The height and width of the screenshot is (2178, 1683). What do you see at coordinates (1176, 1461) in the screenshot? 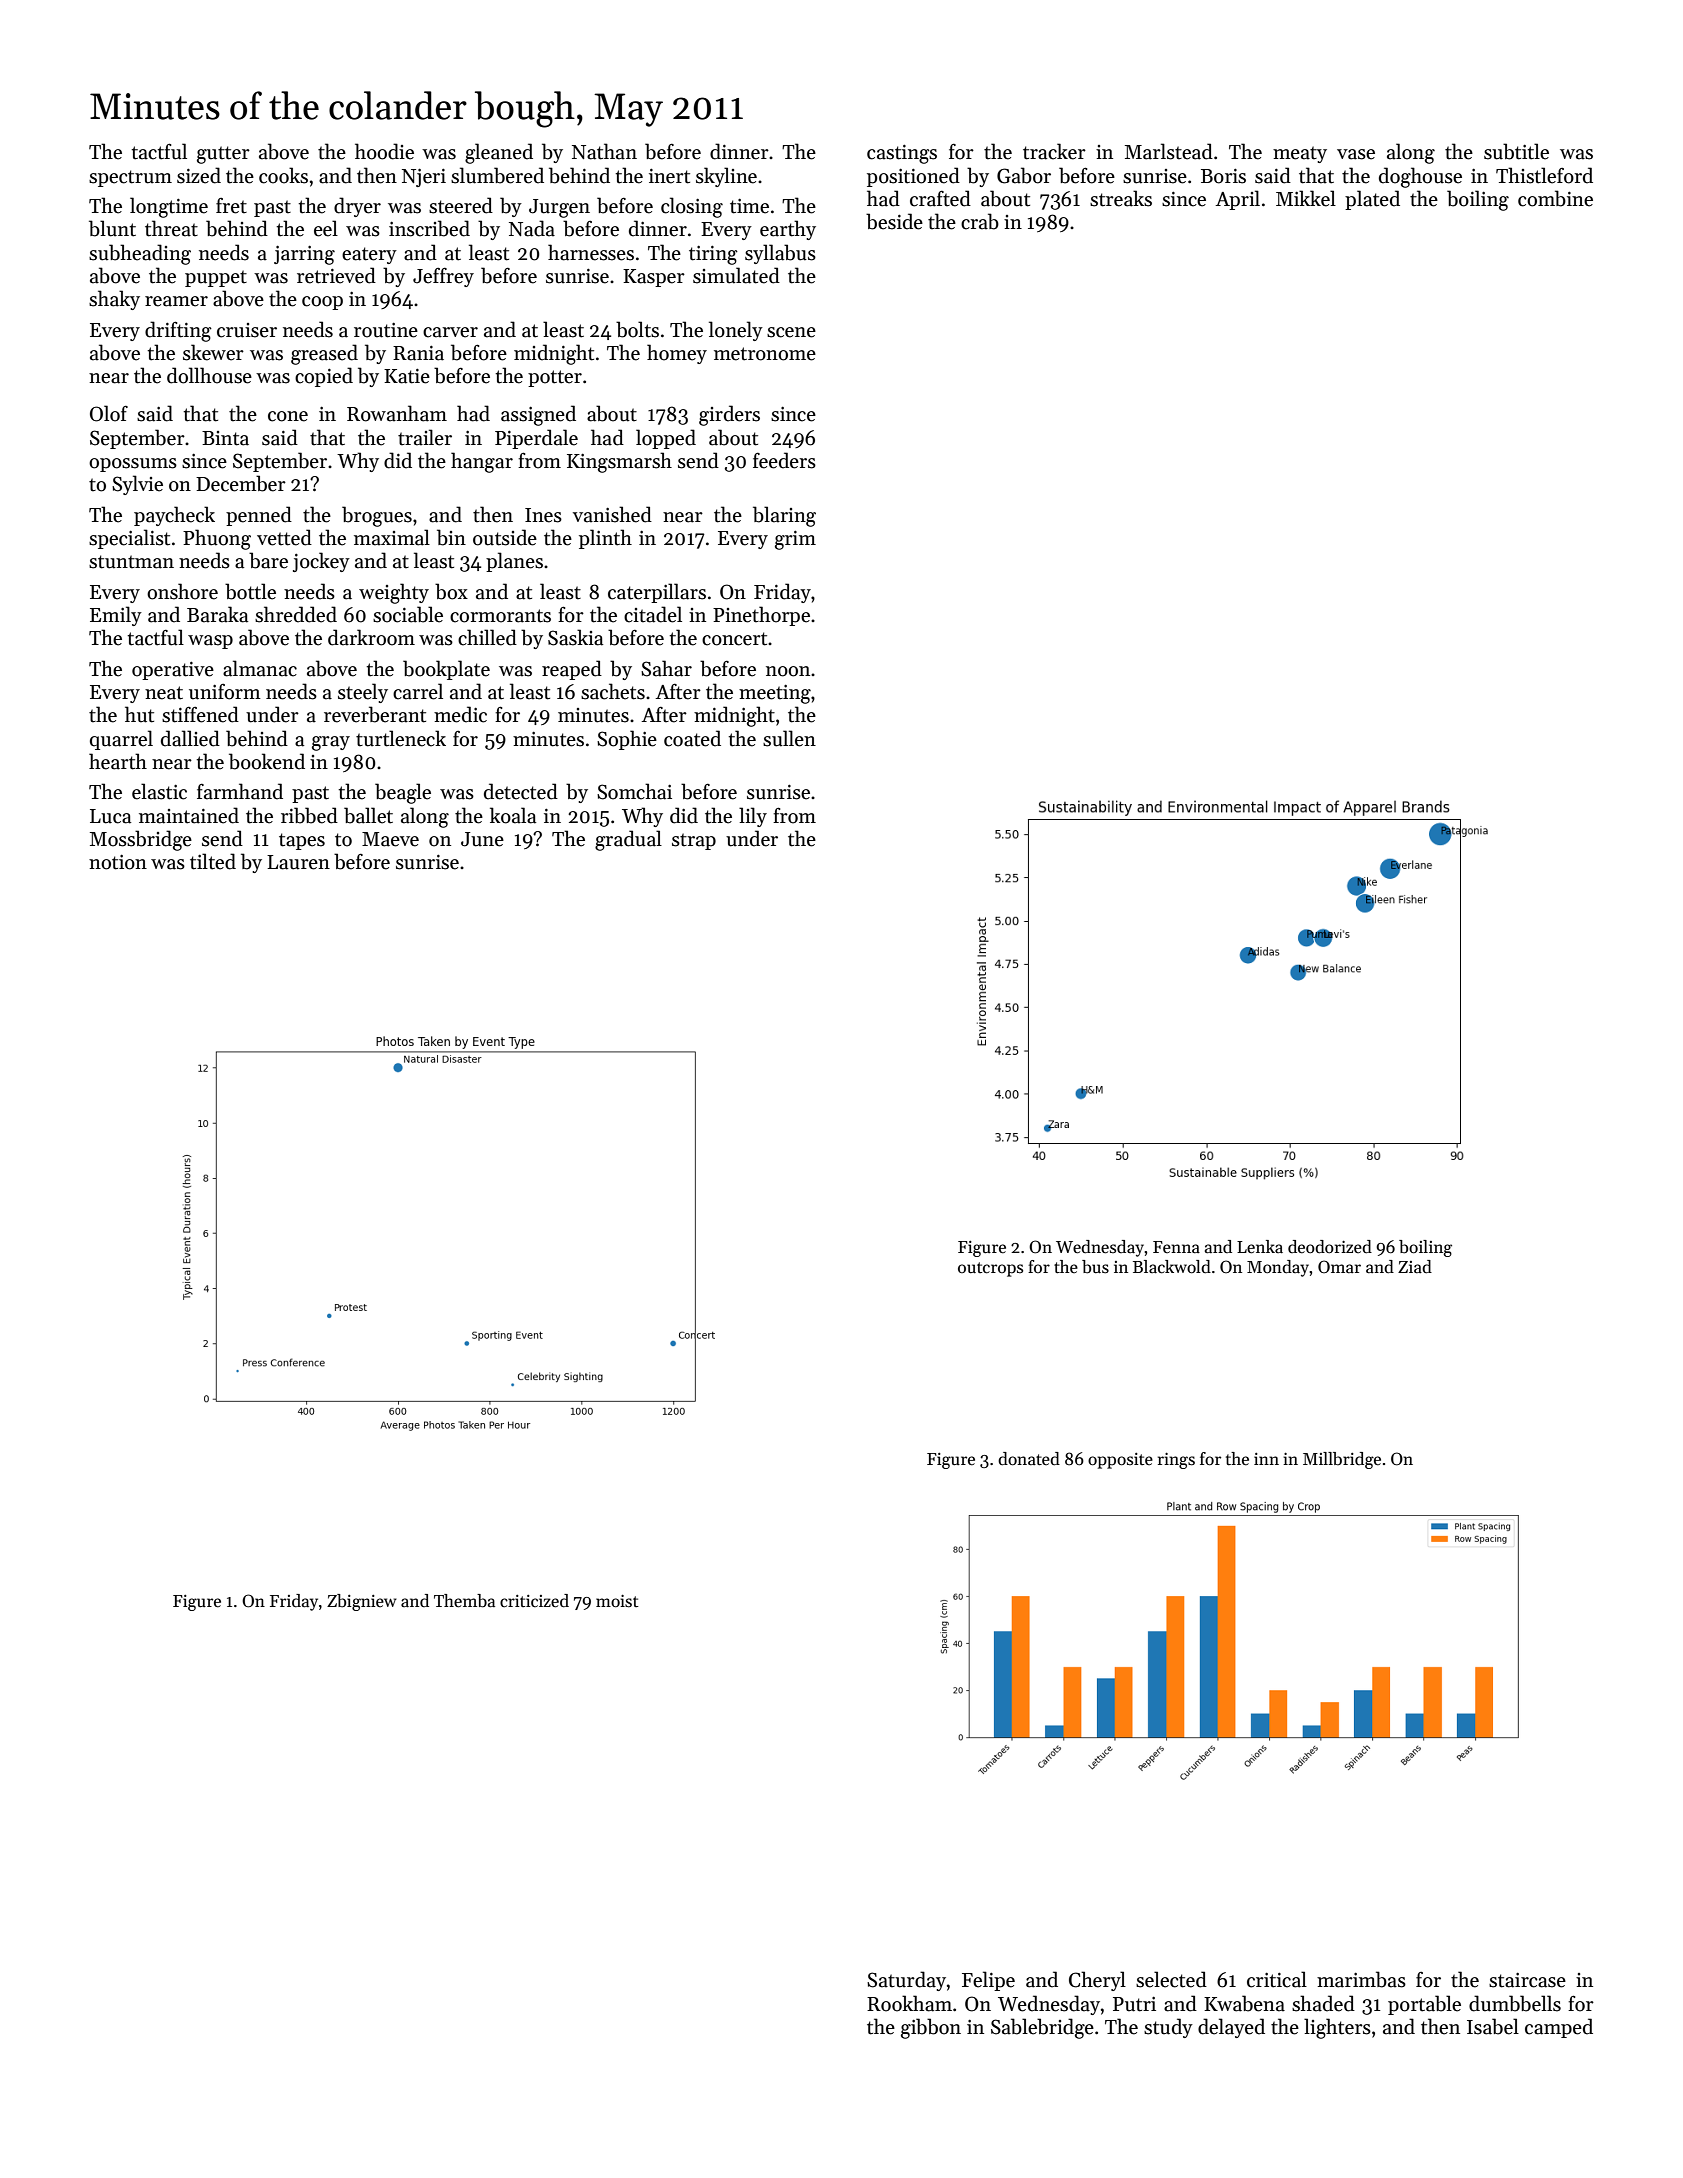
I see `rings` at bounding box center [1176, 1461].
